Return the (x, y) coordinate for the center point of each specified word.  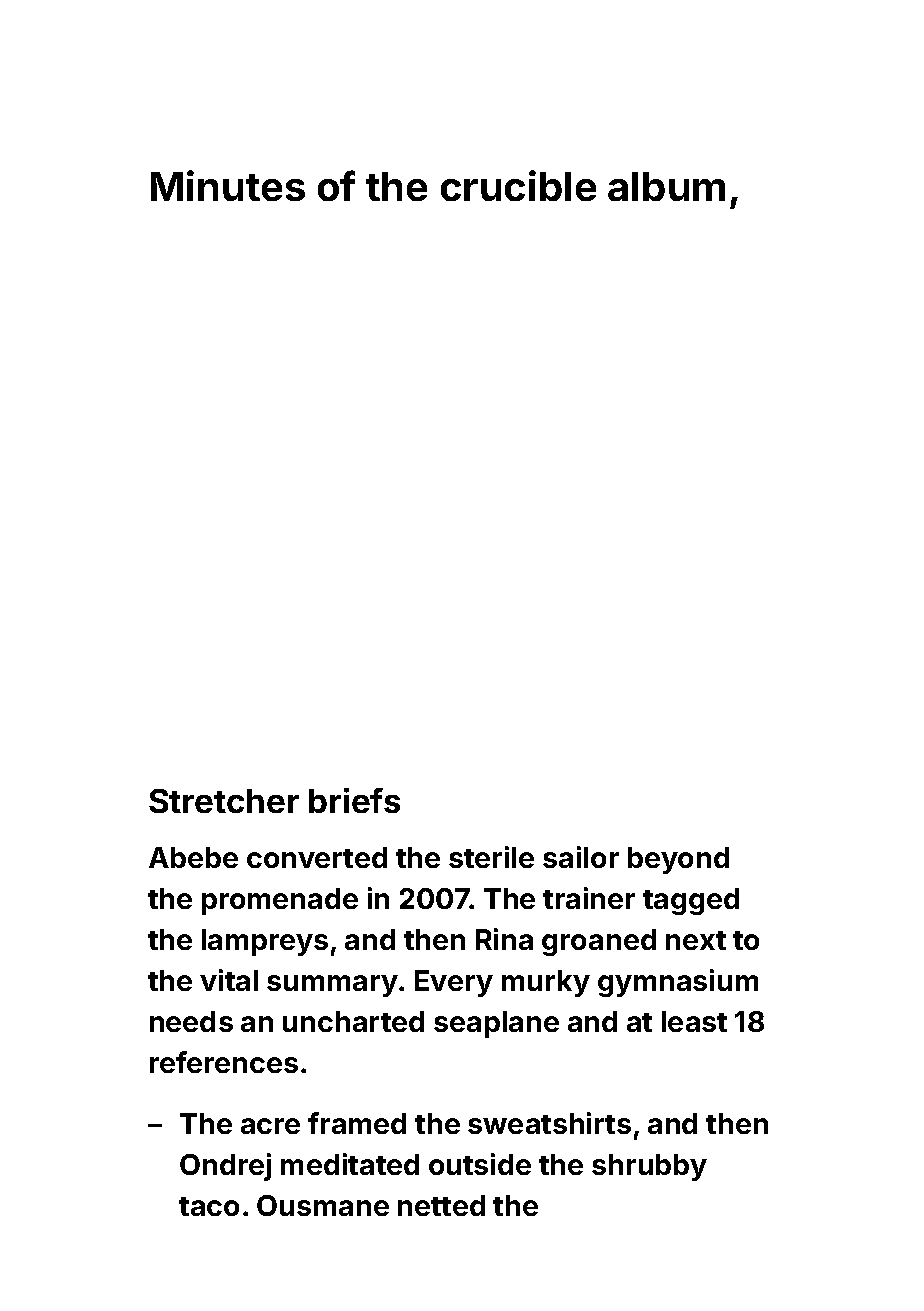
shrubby (649, 1167)
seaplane (496, 1024)
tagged (691, 901)
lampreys (265, 942)
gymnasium (678, 983)
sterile (491, 857)
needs (191, 1021)
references (224, 1062)
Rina (504, 939)
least (694, 1021)
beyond (678, 860)
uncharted (353, 1021)
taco (209, 1206)
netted (441, 1205)
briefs (354, 800)
